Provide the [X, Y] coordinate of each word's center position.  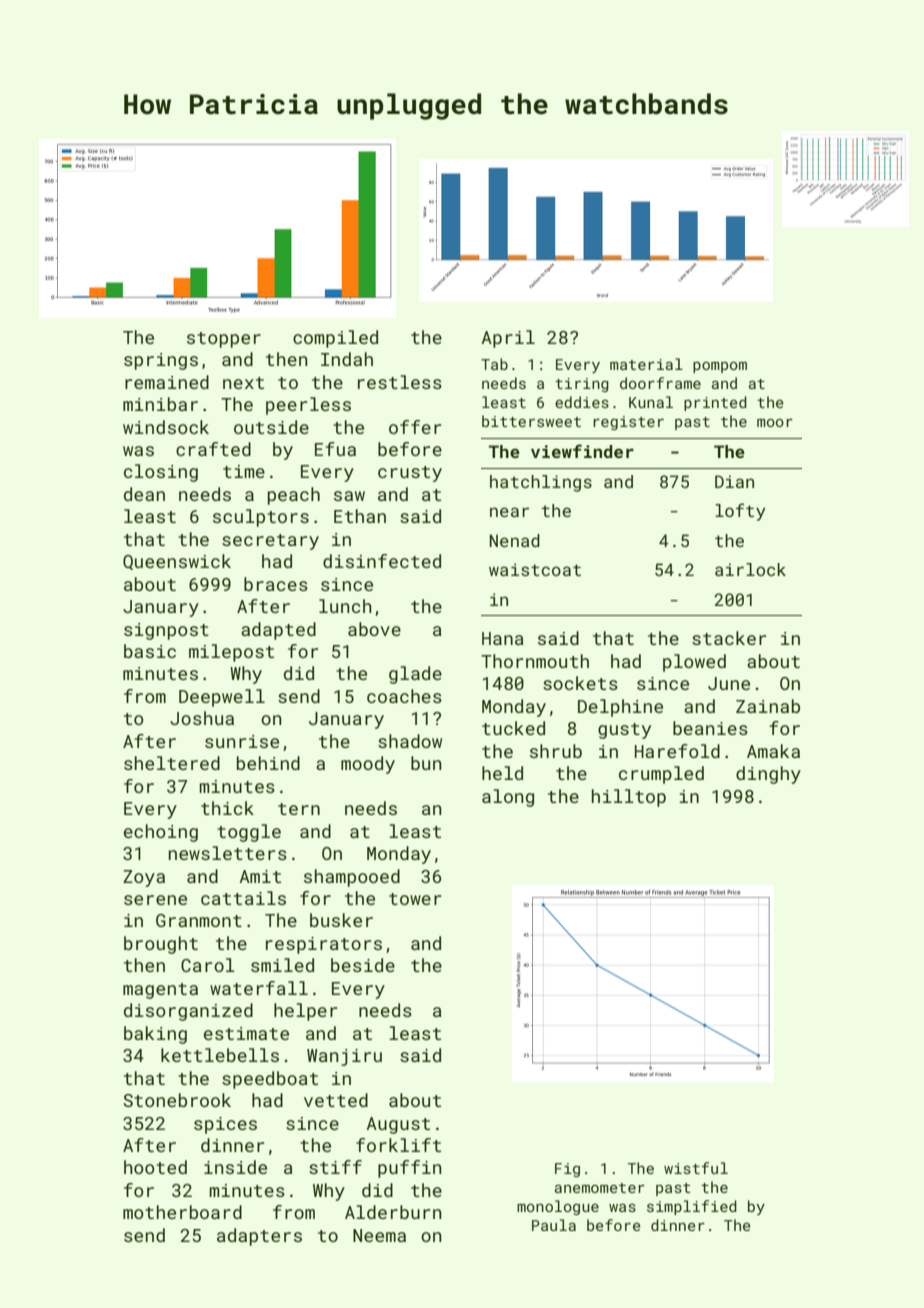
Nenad [515, 540]
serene [155, 900]
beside [363, 965]
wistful [696, 1168]
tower [415, 899]
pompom [720, 367]
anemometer [600, 1188]
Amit [260, 876]
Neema [379, 1235]
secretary [270, 542]
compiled [335, 339]
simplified [692, 1207]
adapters [259, 1237]
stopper [224, 340]
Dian [734, 481]
